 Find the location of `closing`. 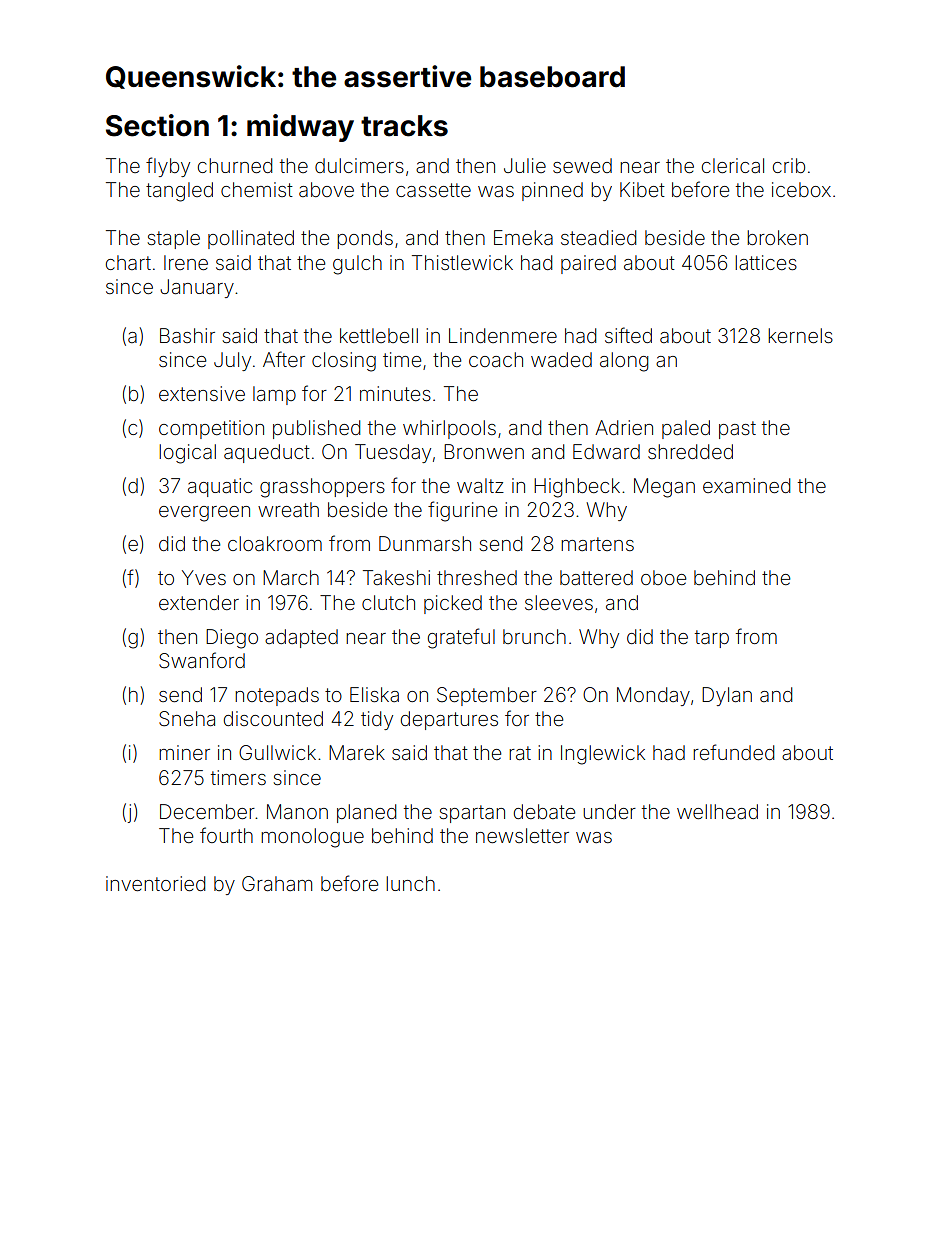

closing is located at coordinates (344, 362).
